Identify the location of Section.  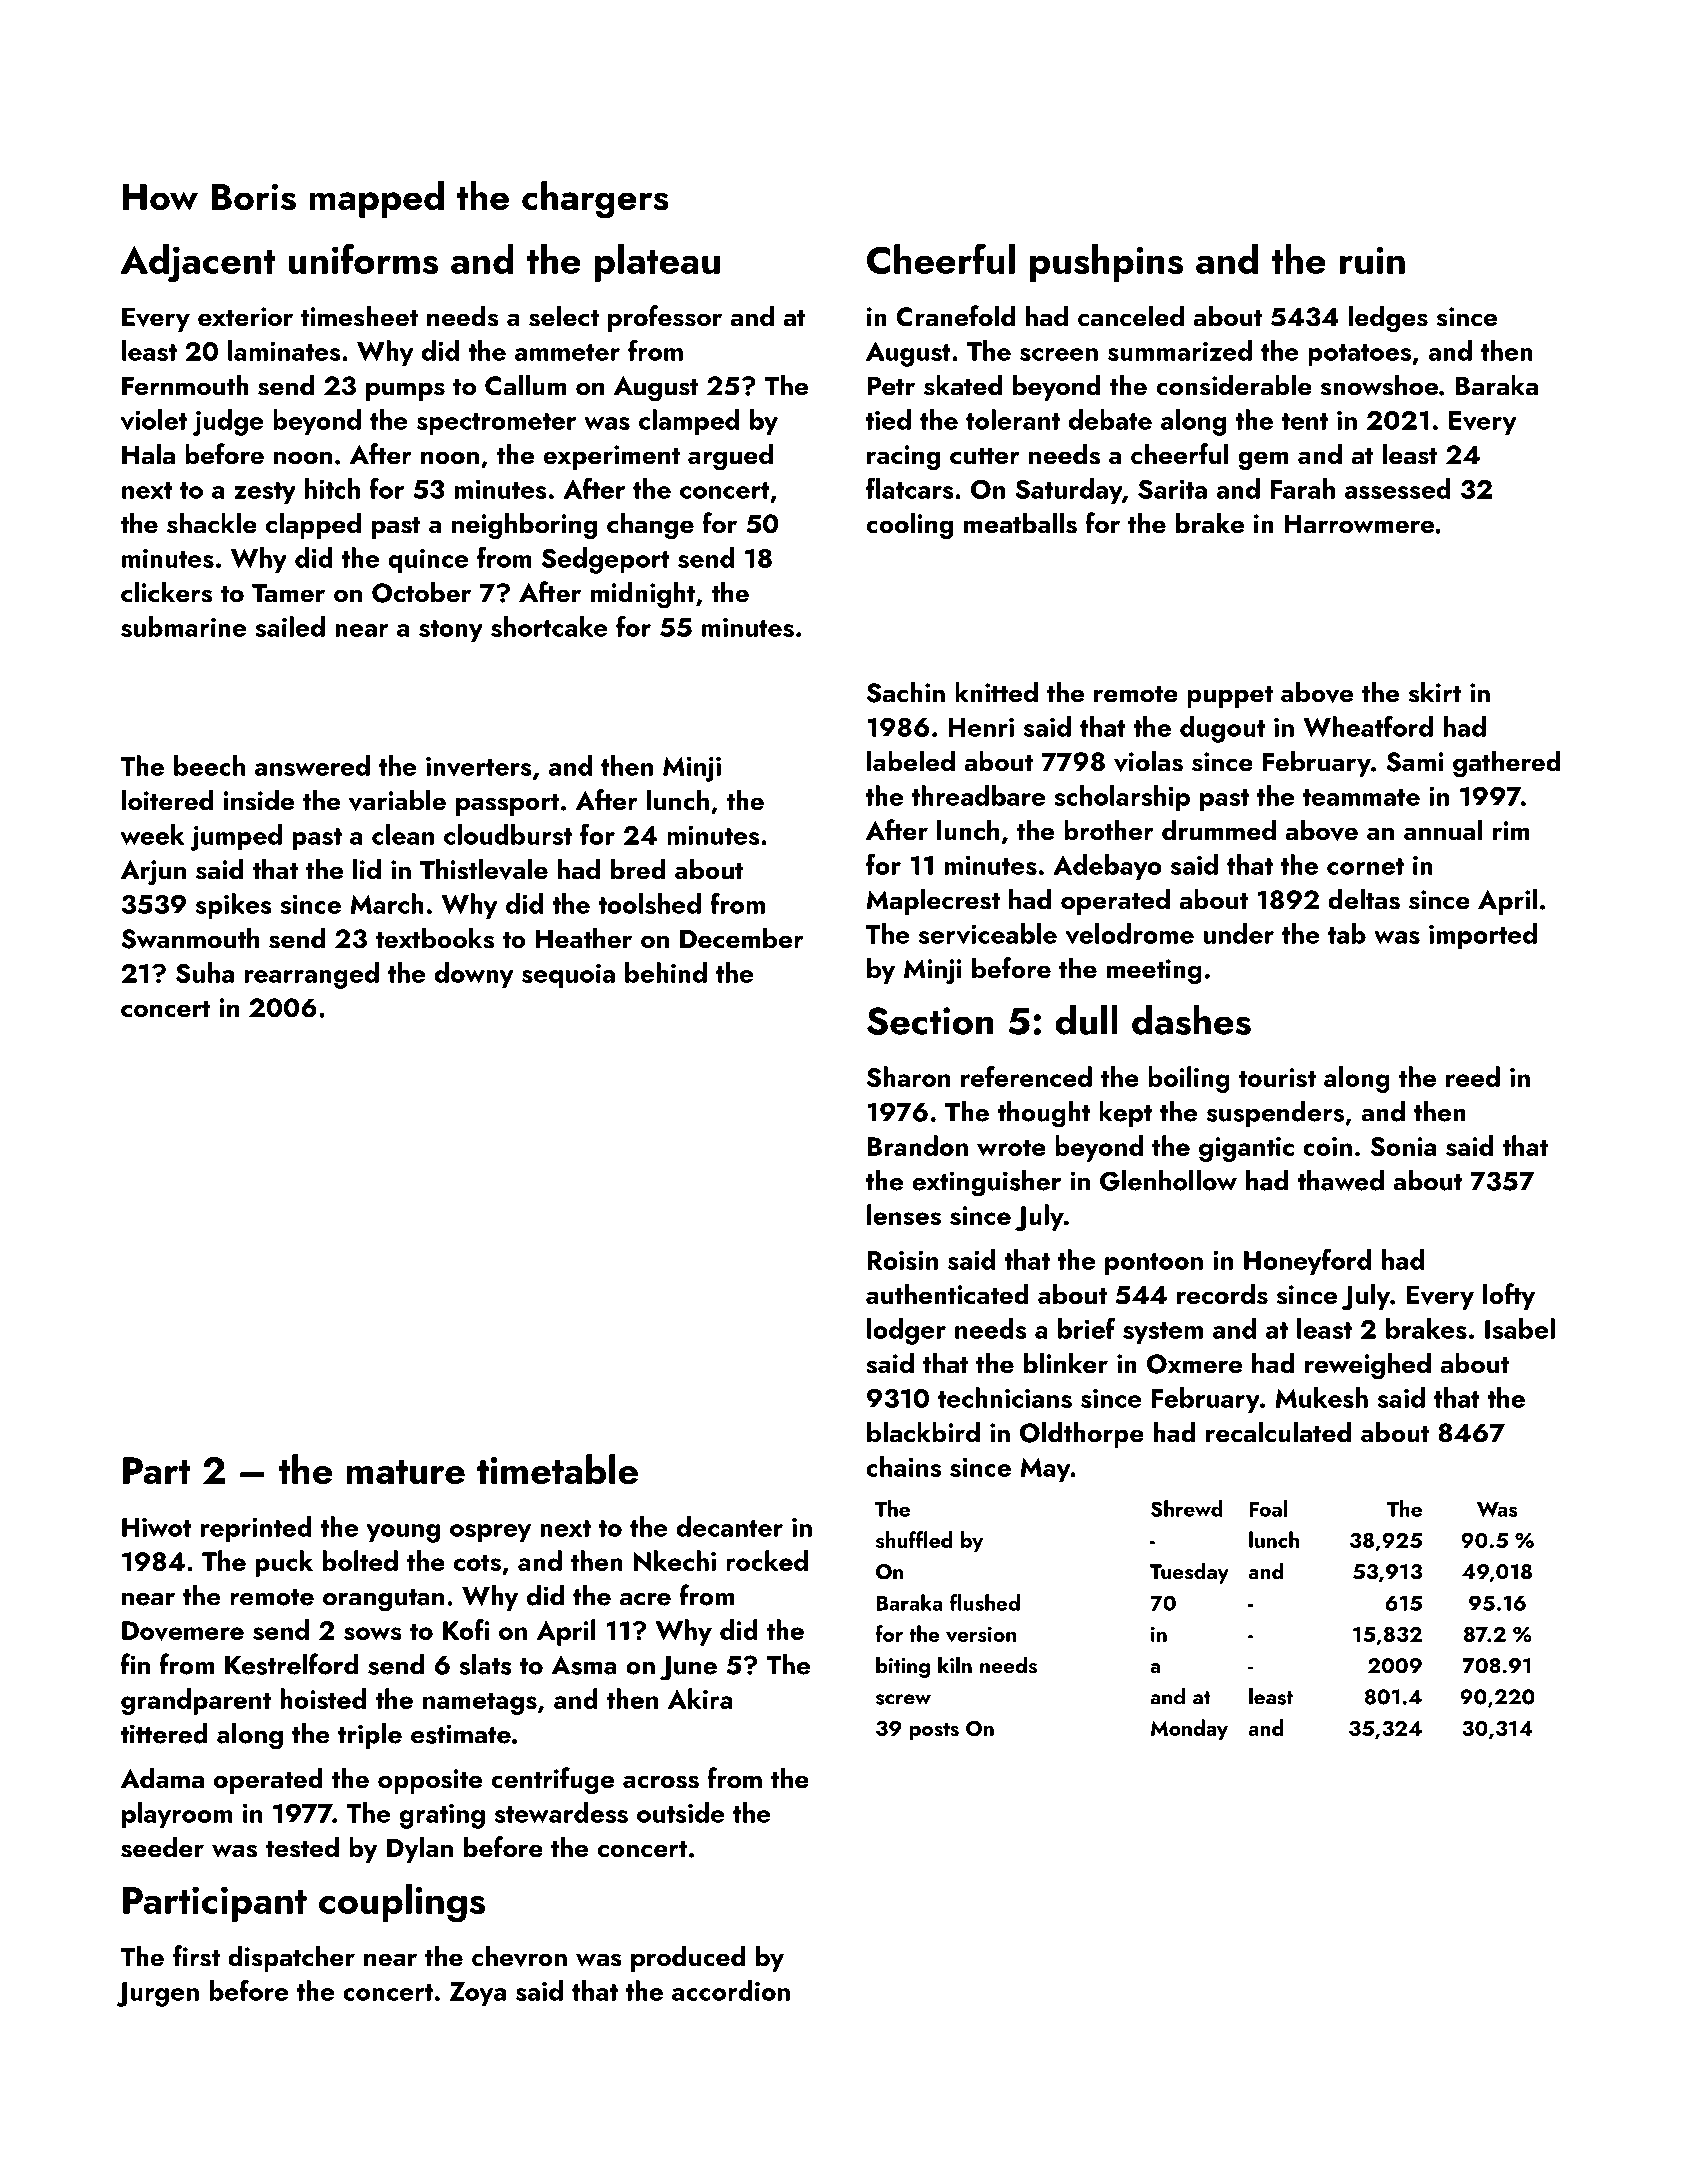
(930, 1021).
